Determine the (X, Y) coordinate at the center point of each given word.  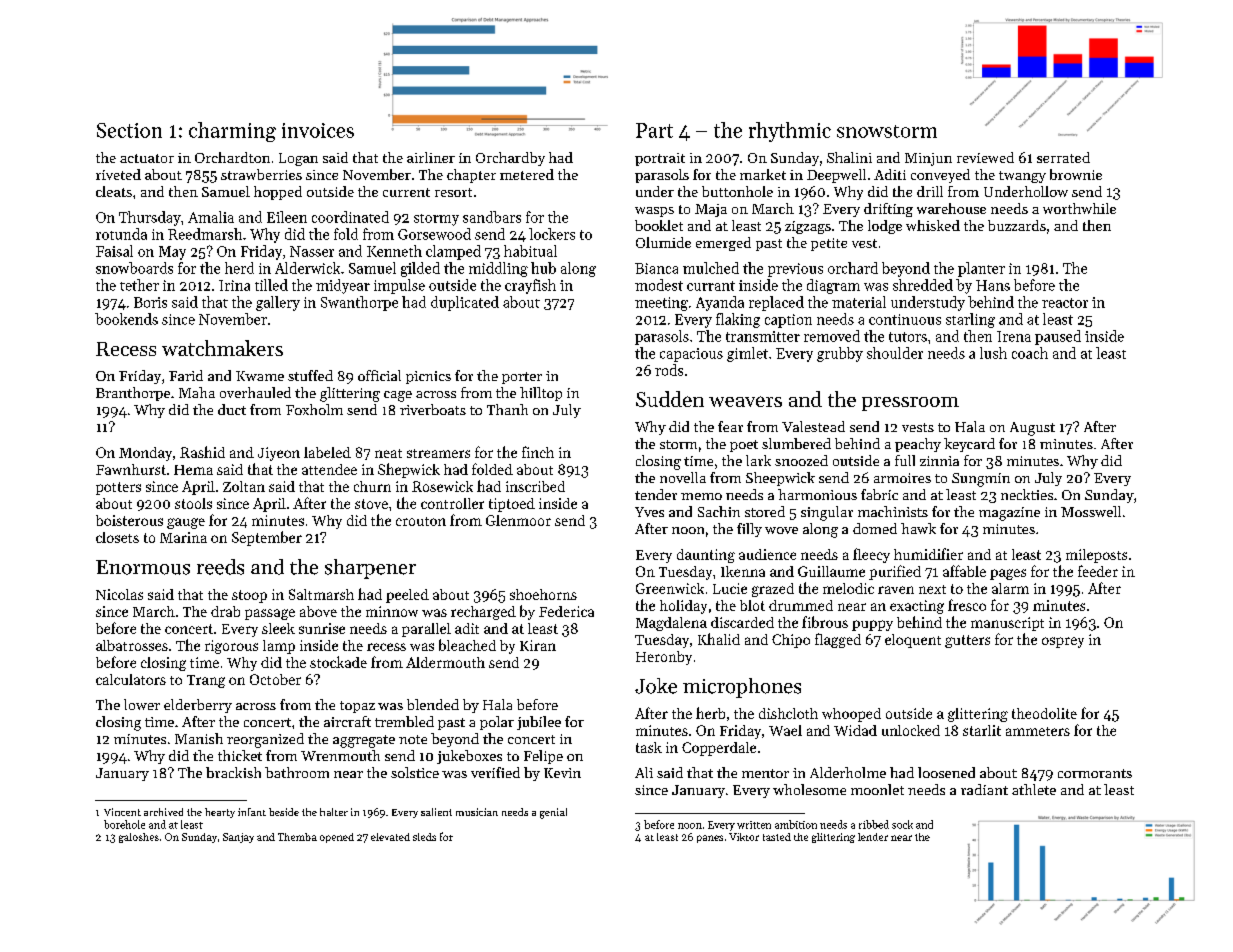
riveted (118, 174)
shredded (923, 285)
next (932, 589)
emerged (723, 244)
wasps (654, 212)
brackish (233, 772)
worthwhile (1079, 208)
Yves (649, 512)
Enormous (143, 567)
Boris (150, 302)
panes (710, 839)
